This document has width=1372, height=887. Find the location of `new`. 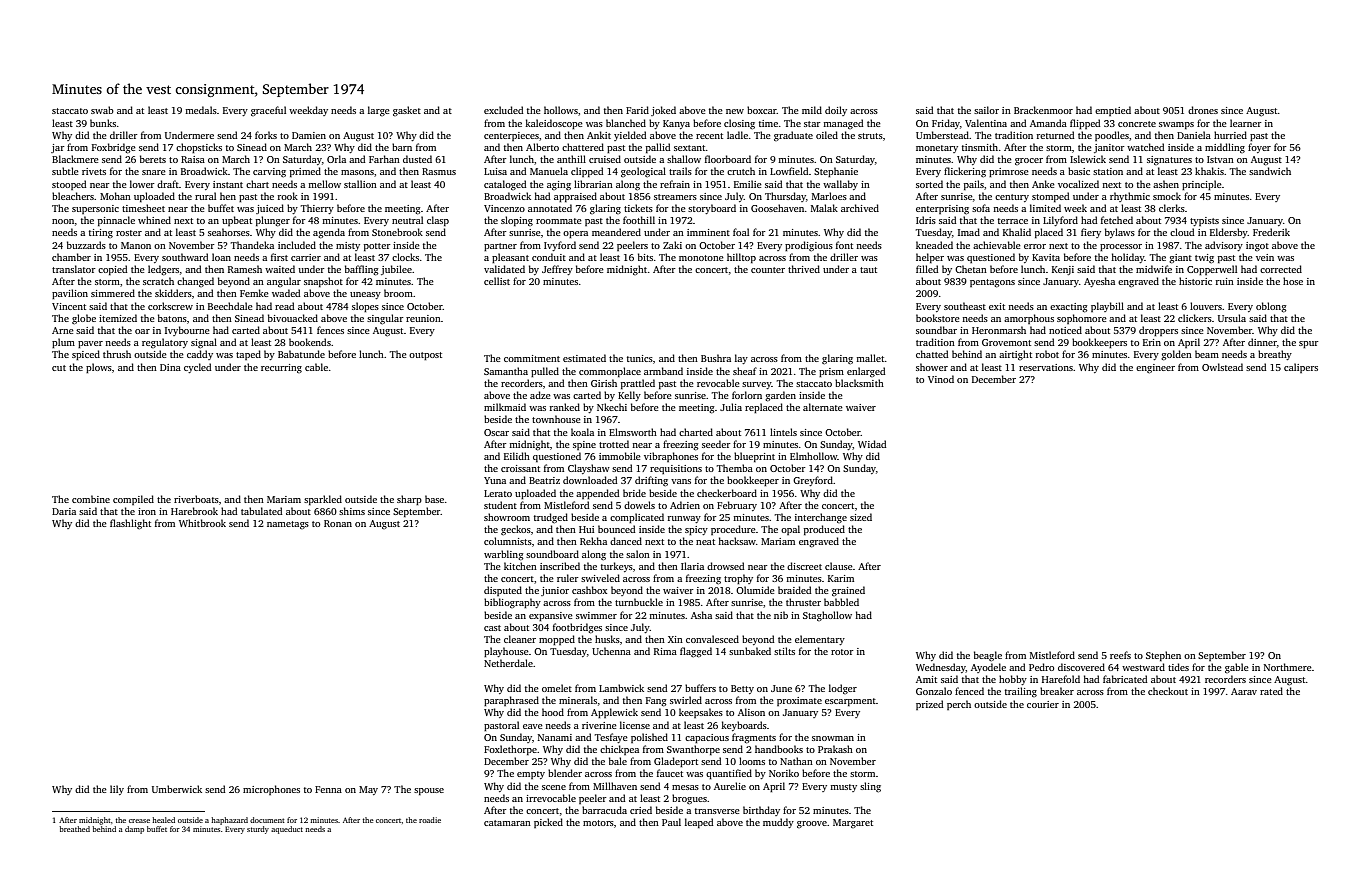

new is located at coordinates (735, 111).
